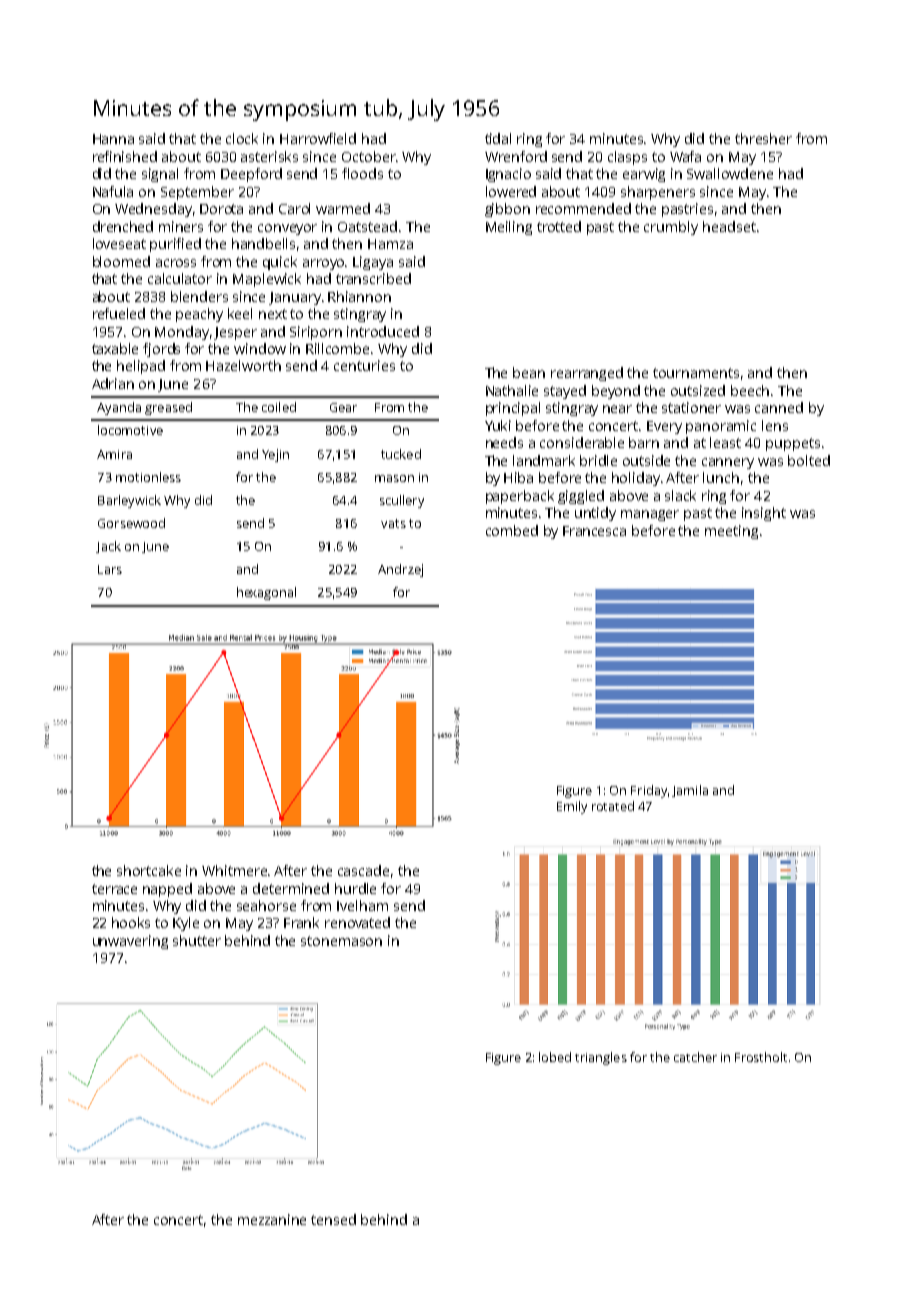 The height and width of the screenshot is (1311, 924). What do you see at coordinates (362, 173) in the screenshot?
I see `floods` at bounding box center [362, 173].
